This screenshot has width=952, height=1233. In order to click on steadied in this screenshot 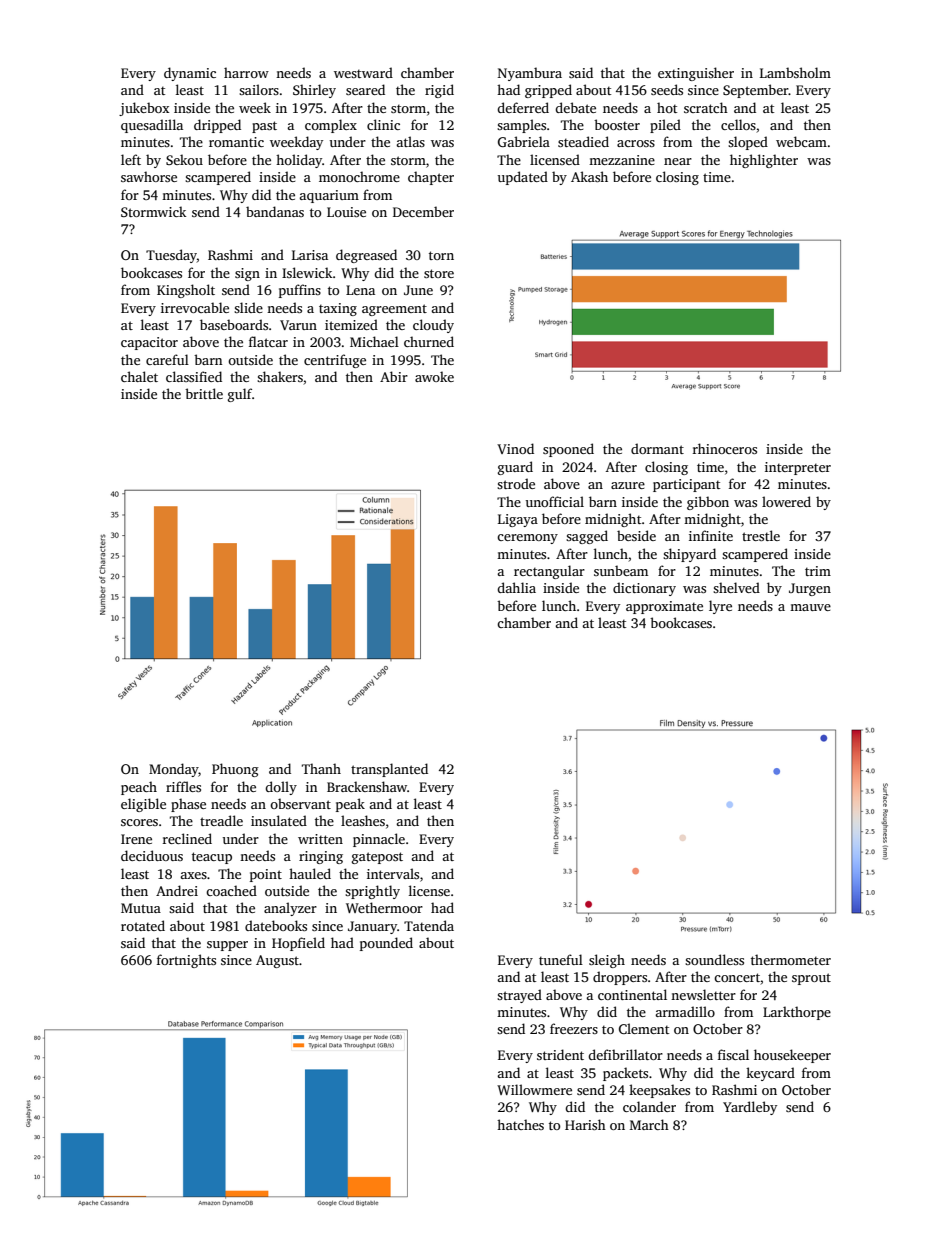, I will do `click(583, 141)`.
